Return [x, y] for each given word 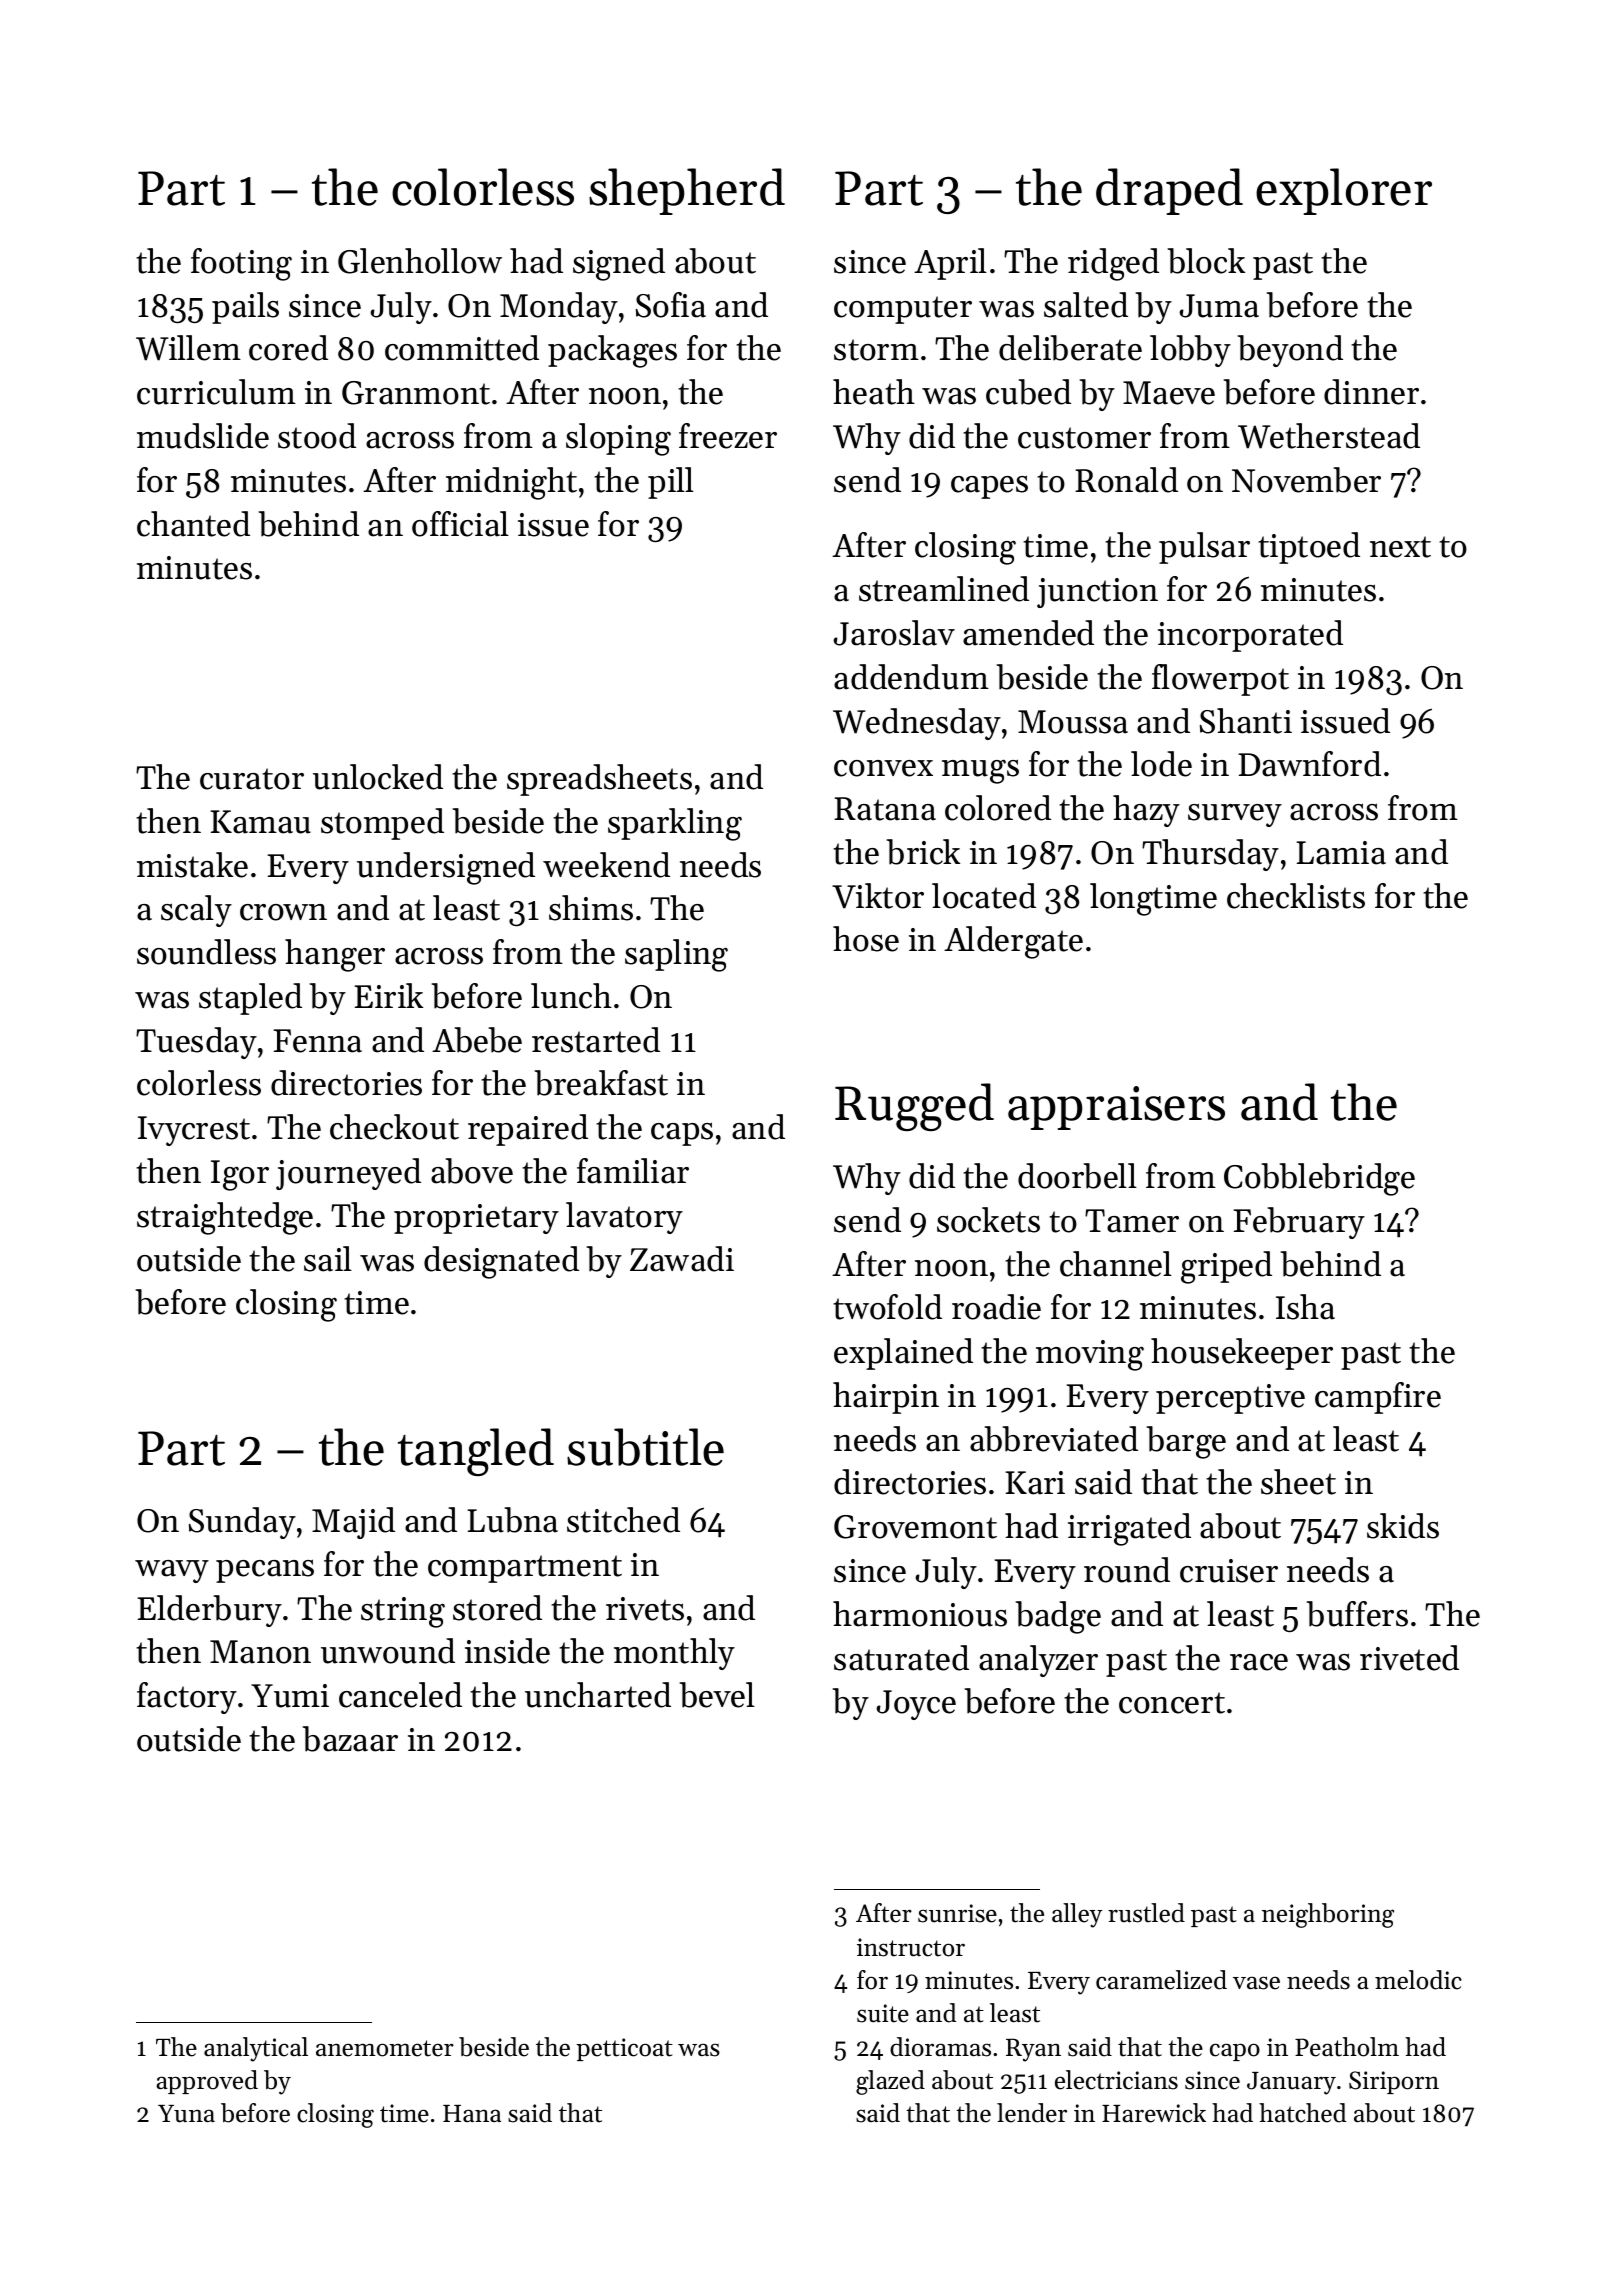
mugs [980, 771]
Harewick [1154, 2113]
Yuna [186, 2114]
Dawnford [1309, 764]
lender [1032, 2113]
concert [1172, 1703]
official [460, 524]
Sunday [242, 1523]
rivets [645, 1609]
